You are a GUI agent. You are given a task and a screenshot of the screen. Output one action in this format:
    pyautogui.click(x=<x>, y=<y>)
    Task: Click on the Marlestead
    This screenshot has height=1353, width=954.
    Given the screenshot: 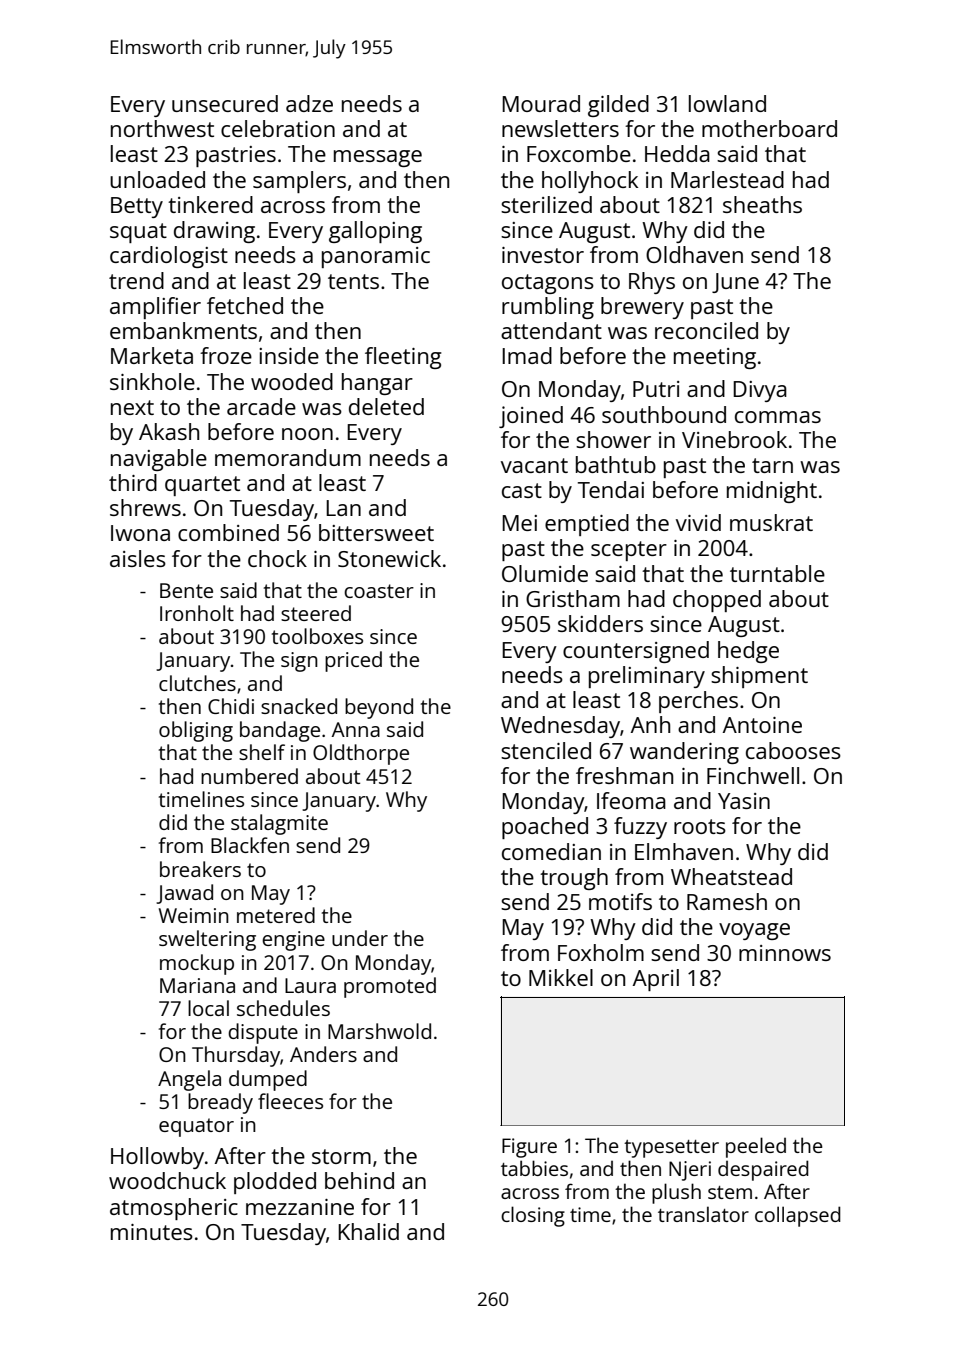 What is the action you would take?
    pyautogui.click(x=727, y=179)
